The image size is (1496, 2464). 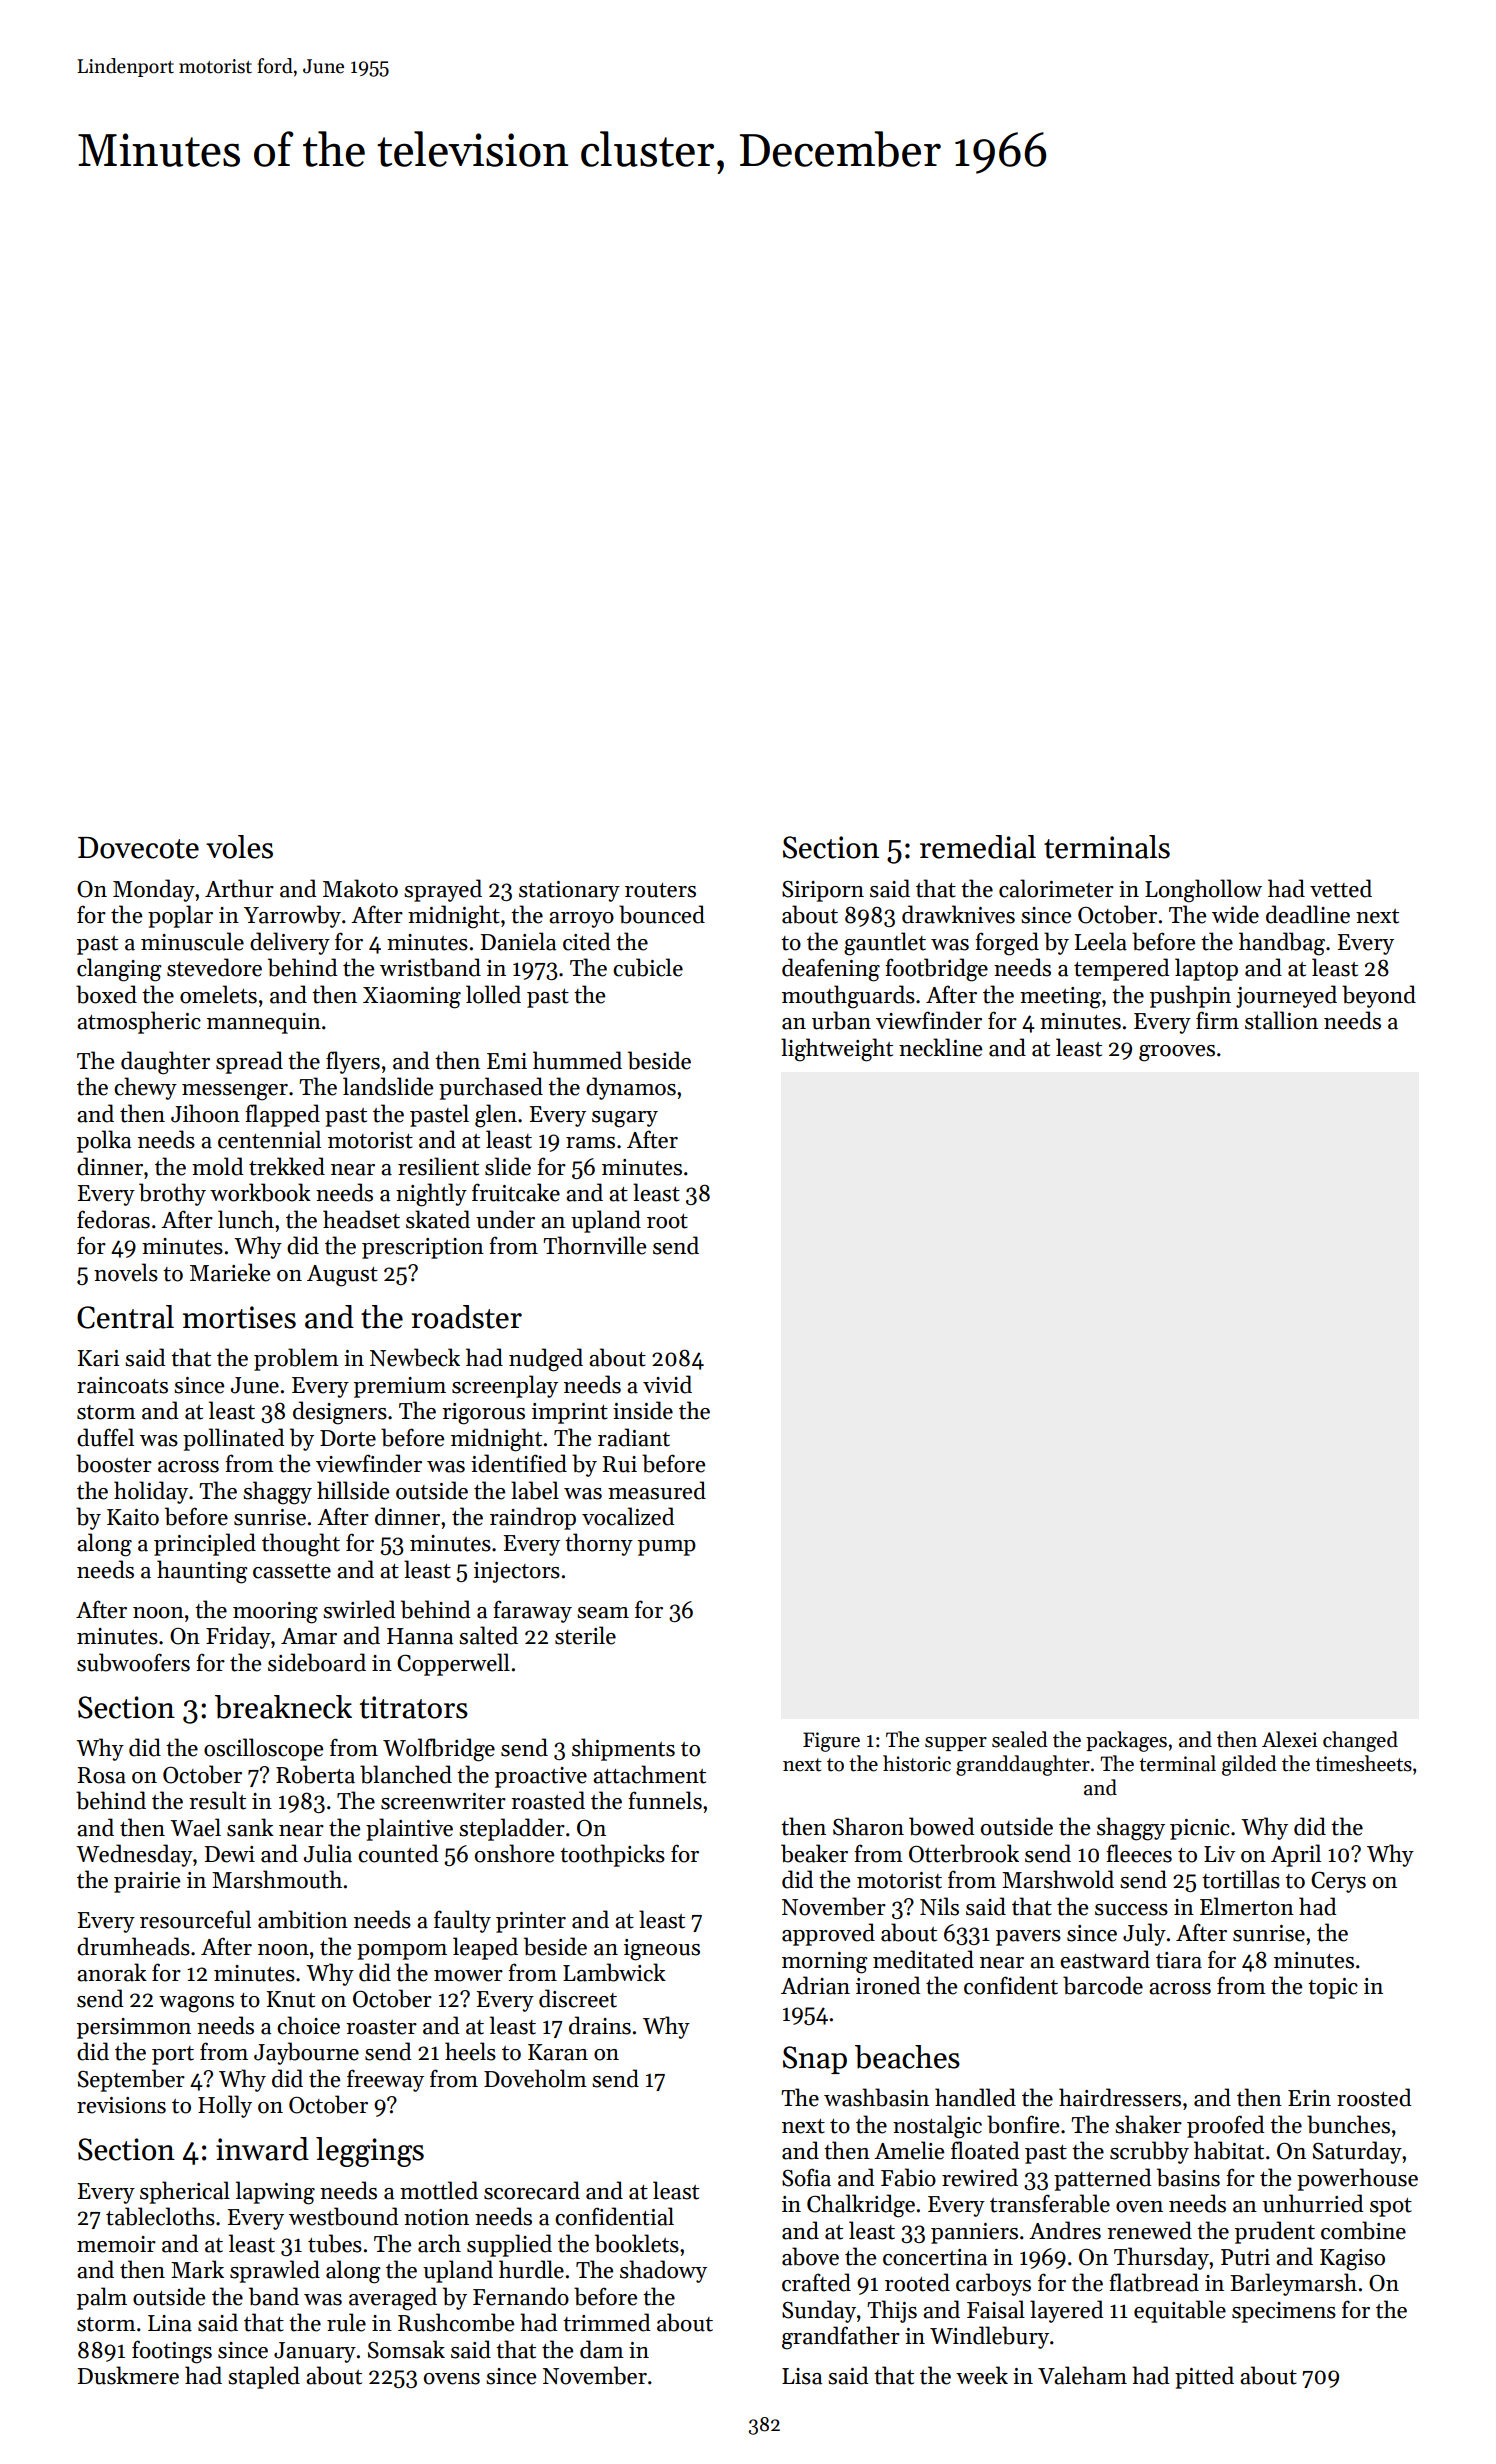 I want to click on hummed, so click(x=577, y=1060).
